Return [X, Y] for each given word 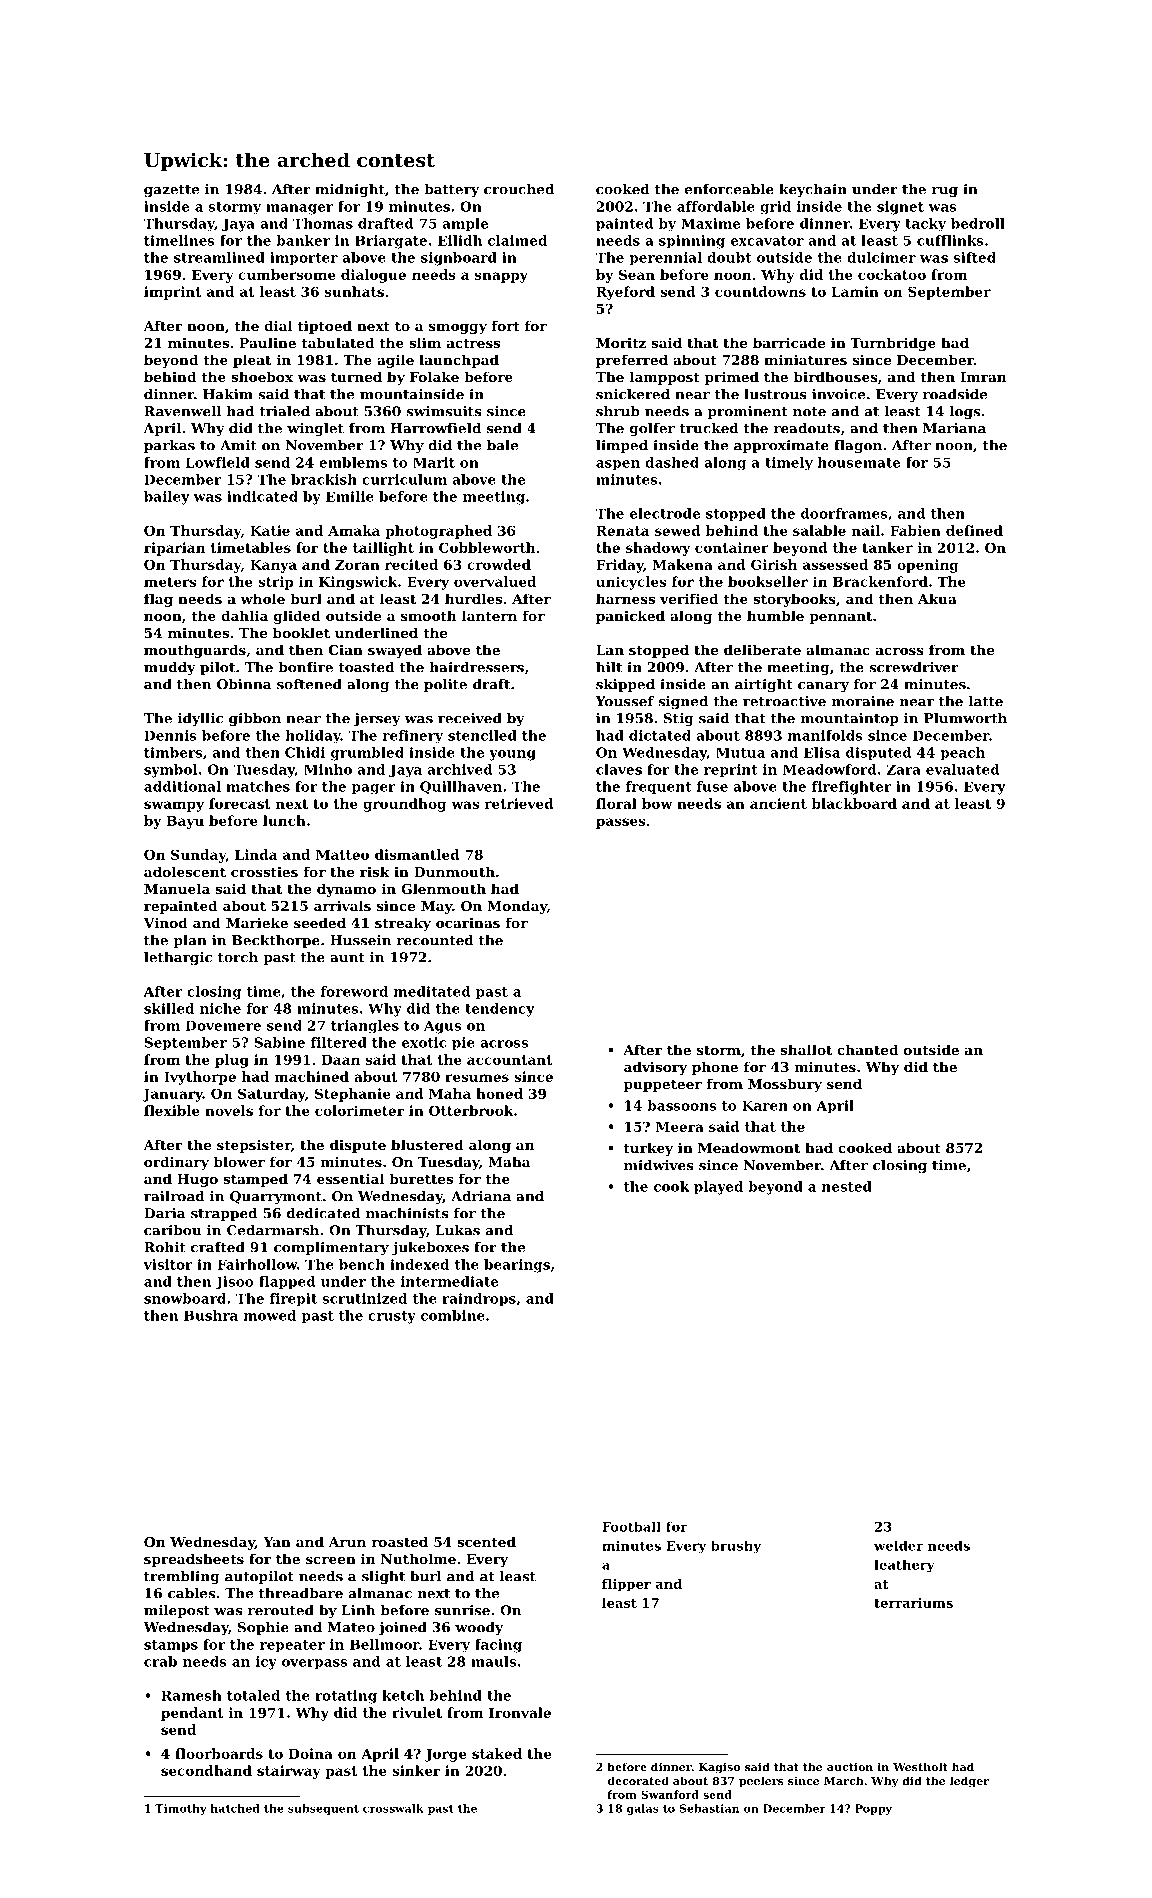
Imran [983, 377]
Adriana [481, 1196]
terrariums [913, 1603]
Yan [277, 1542]
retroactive [784, 701]
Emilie [350, 496]
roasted [399, 1541]
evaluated [962, 769]
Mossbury [785, 1085]
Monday [517, 907]
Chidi [305, 752]
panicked [630, 617]
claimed [517, 240]
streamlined [219, 257]
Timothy [181, 1809]
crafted [218, 1247]
